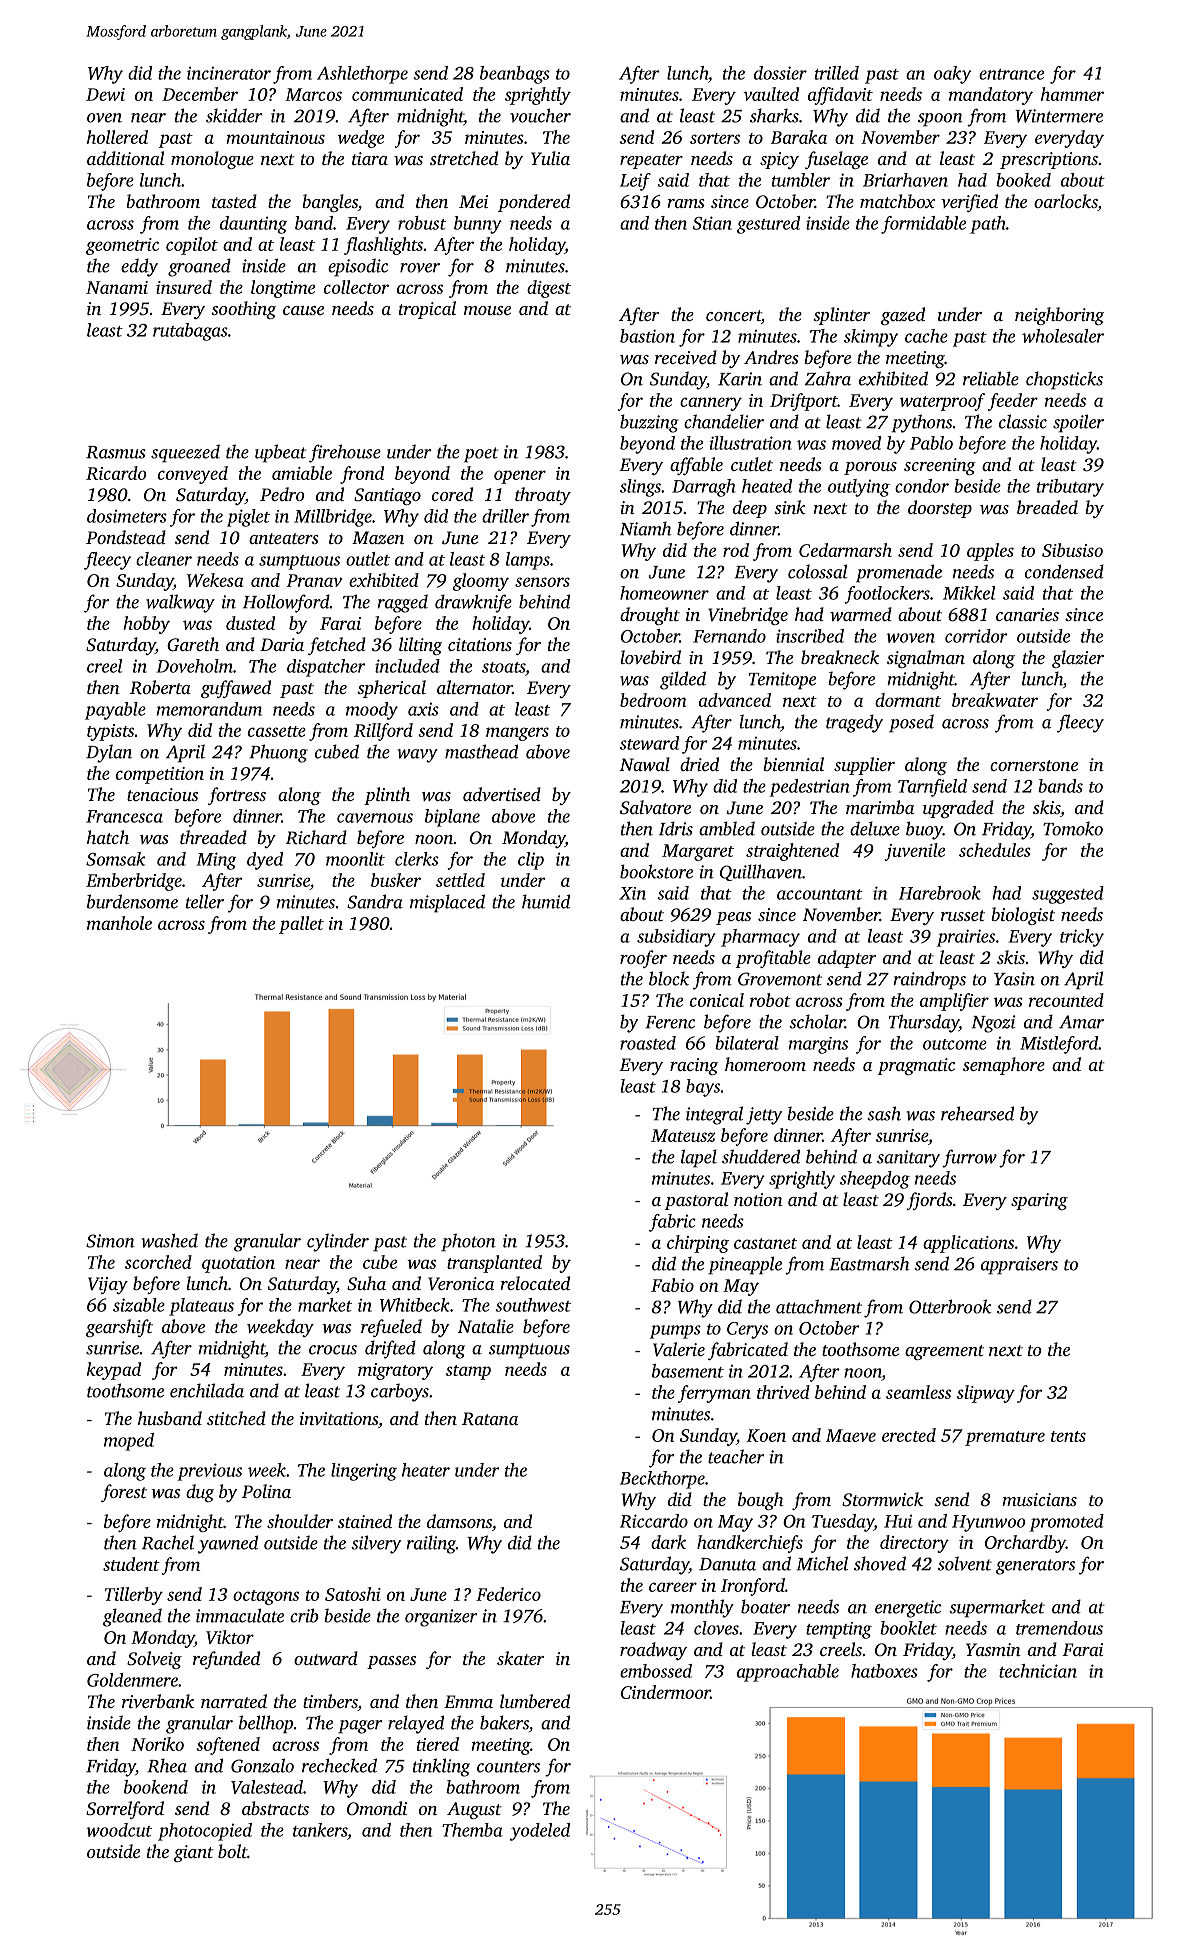  I want to click on sparing, so click(1039, 1201).
